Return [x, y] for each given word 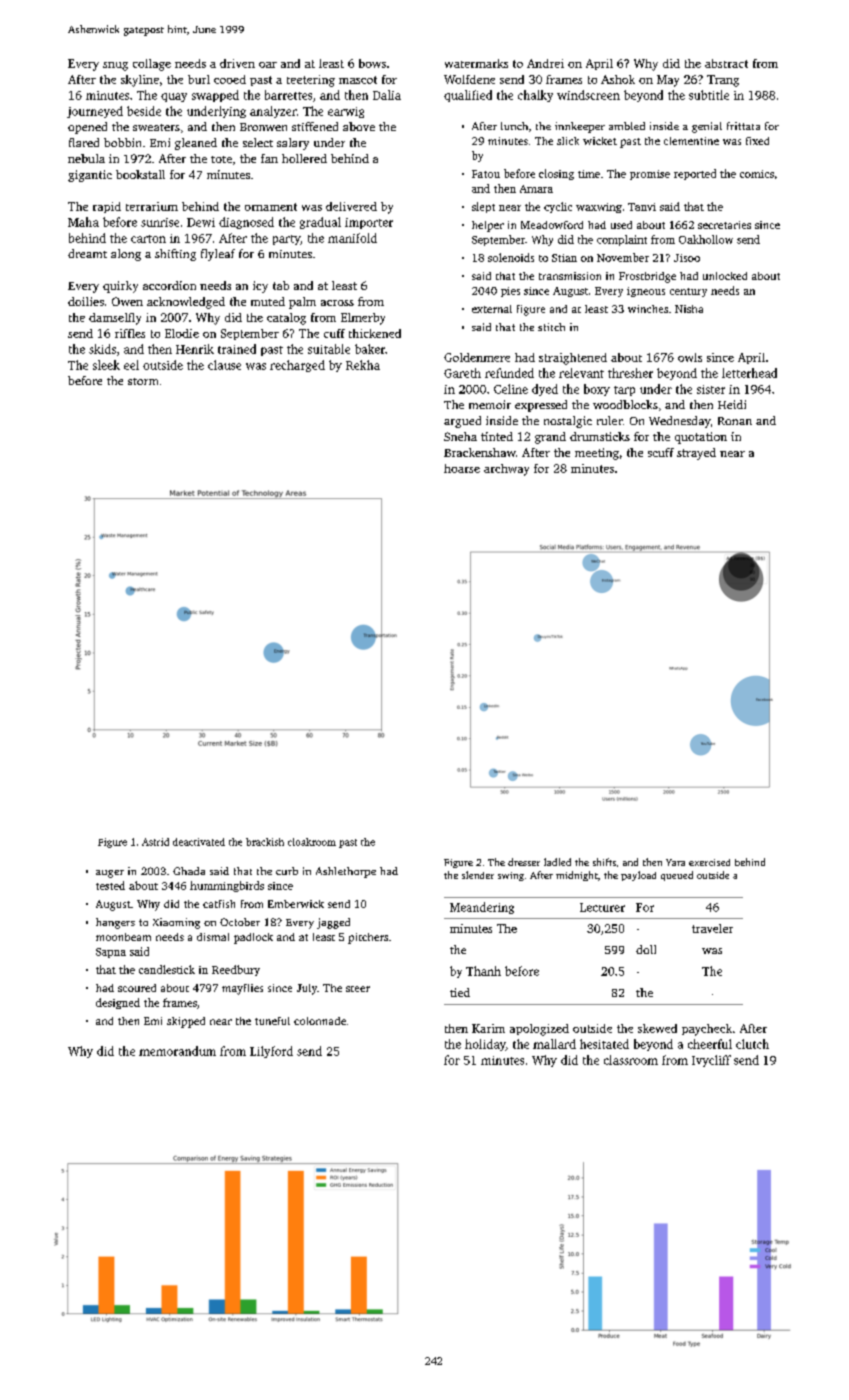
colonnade [320, 1021]
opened [87, 128]
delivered [351, 206]
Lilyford [271, 1052]
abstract [726, 63]
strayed [696, 454]
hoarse [462, 468]
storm [143, 381]
